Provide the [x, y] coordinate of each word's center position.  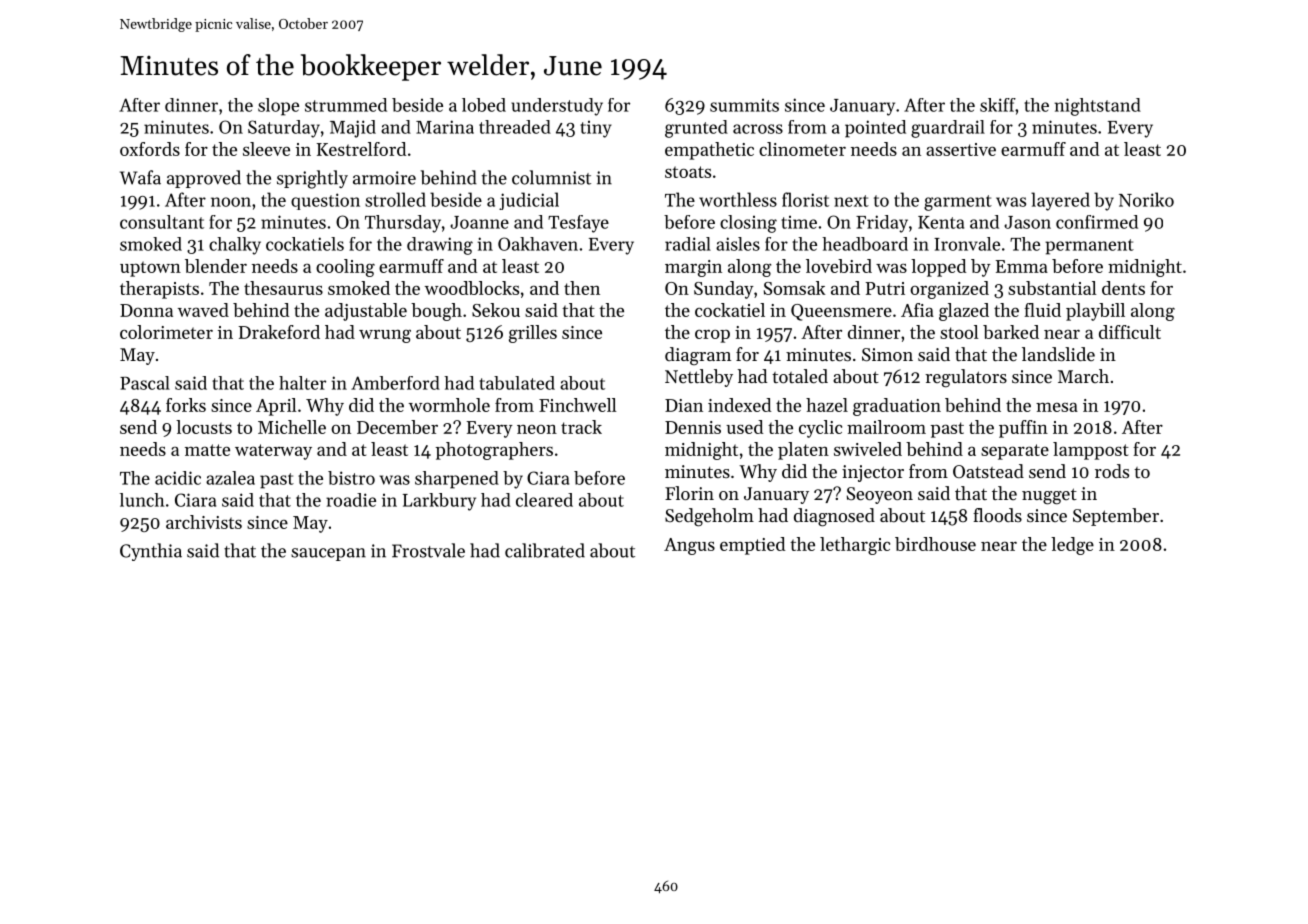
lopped [938, 268]
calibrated [545, 550]
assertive [961, 149]
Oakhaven [538, 244]
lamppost [1091, 451]
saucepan [328, 554]
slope [278, 107]
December [397, 427]
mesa [1057, 407]
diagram [698, 356]
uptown [150, 269]
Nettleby [699, 378]
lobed [484, 105]
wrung [385, 336]
